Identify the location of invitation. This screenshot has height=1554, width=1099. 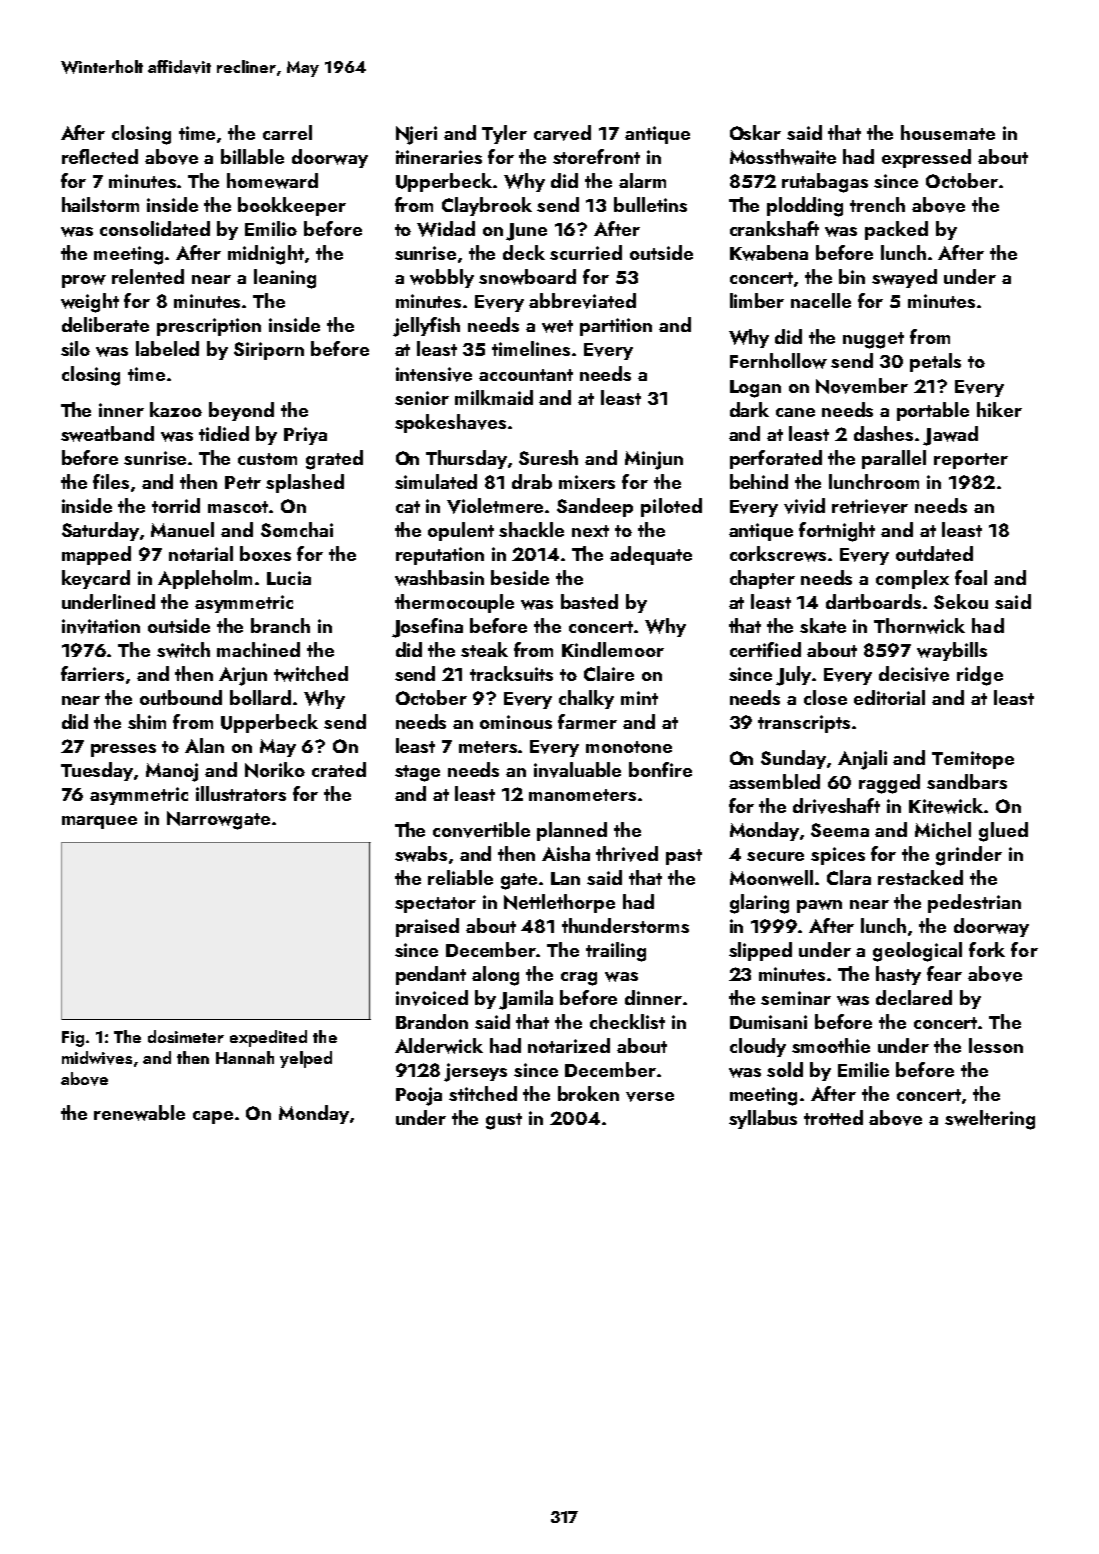
(101, 626).
